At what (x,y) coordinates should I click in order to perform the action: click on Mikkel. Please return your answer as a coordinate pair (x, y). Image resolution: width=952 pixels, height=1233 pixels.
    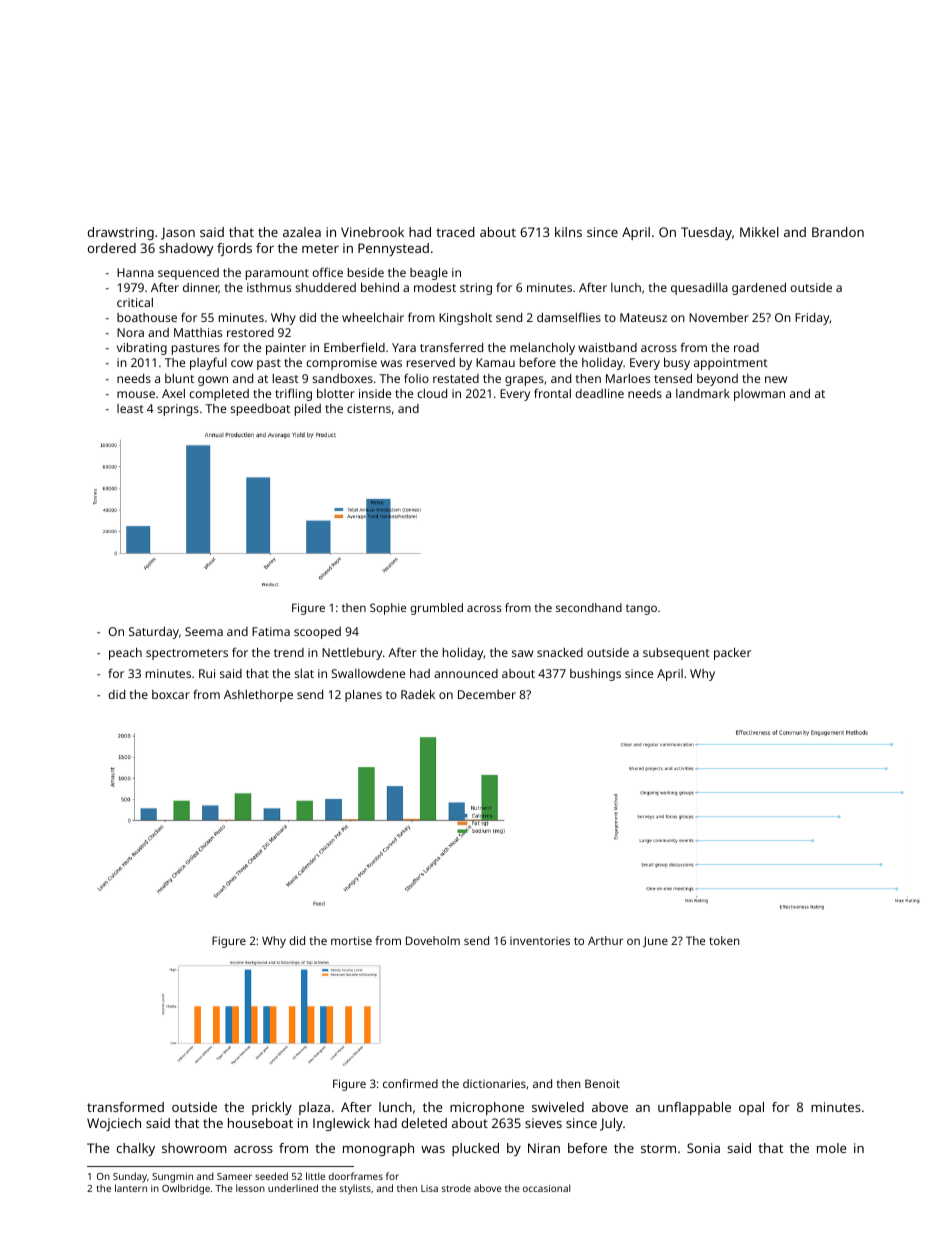
    Looking at the image, I should click on (759, 232).
